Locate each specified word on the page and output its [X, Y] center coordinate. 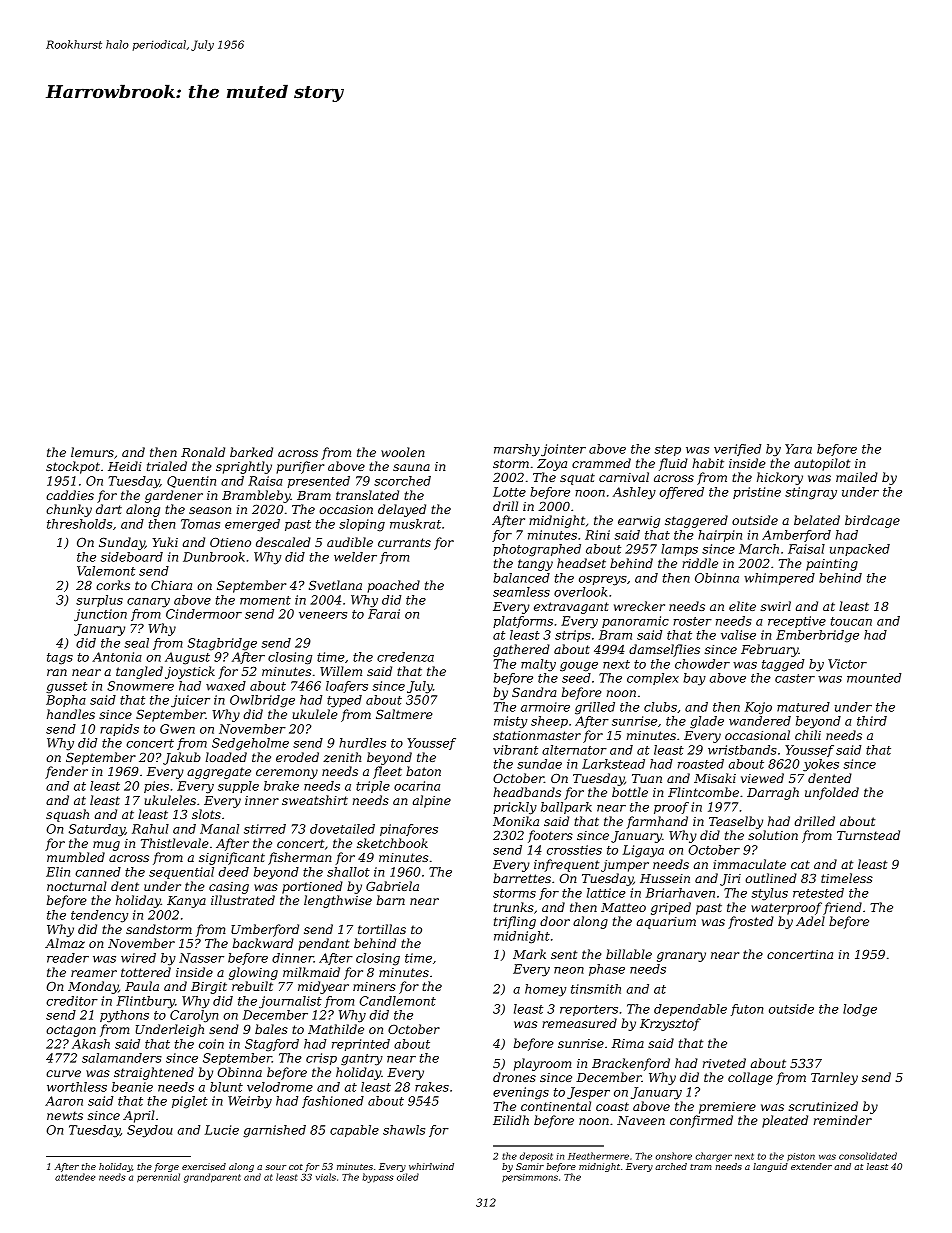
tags [60, 659]
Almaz [65, 943]
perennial [158, 1178]
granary [681, 957]
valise [738, 635]
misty [510, 722]
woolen [403, 452]
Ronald [203, 452]
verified [737, 450]
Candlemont [398, 1001]
